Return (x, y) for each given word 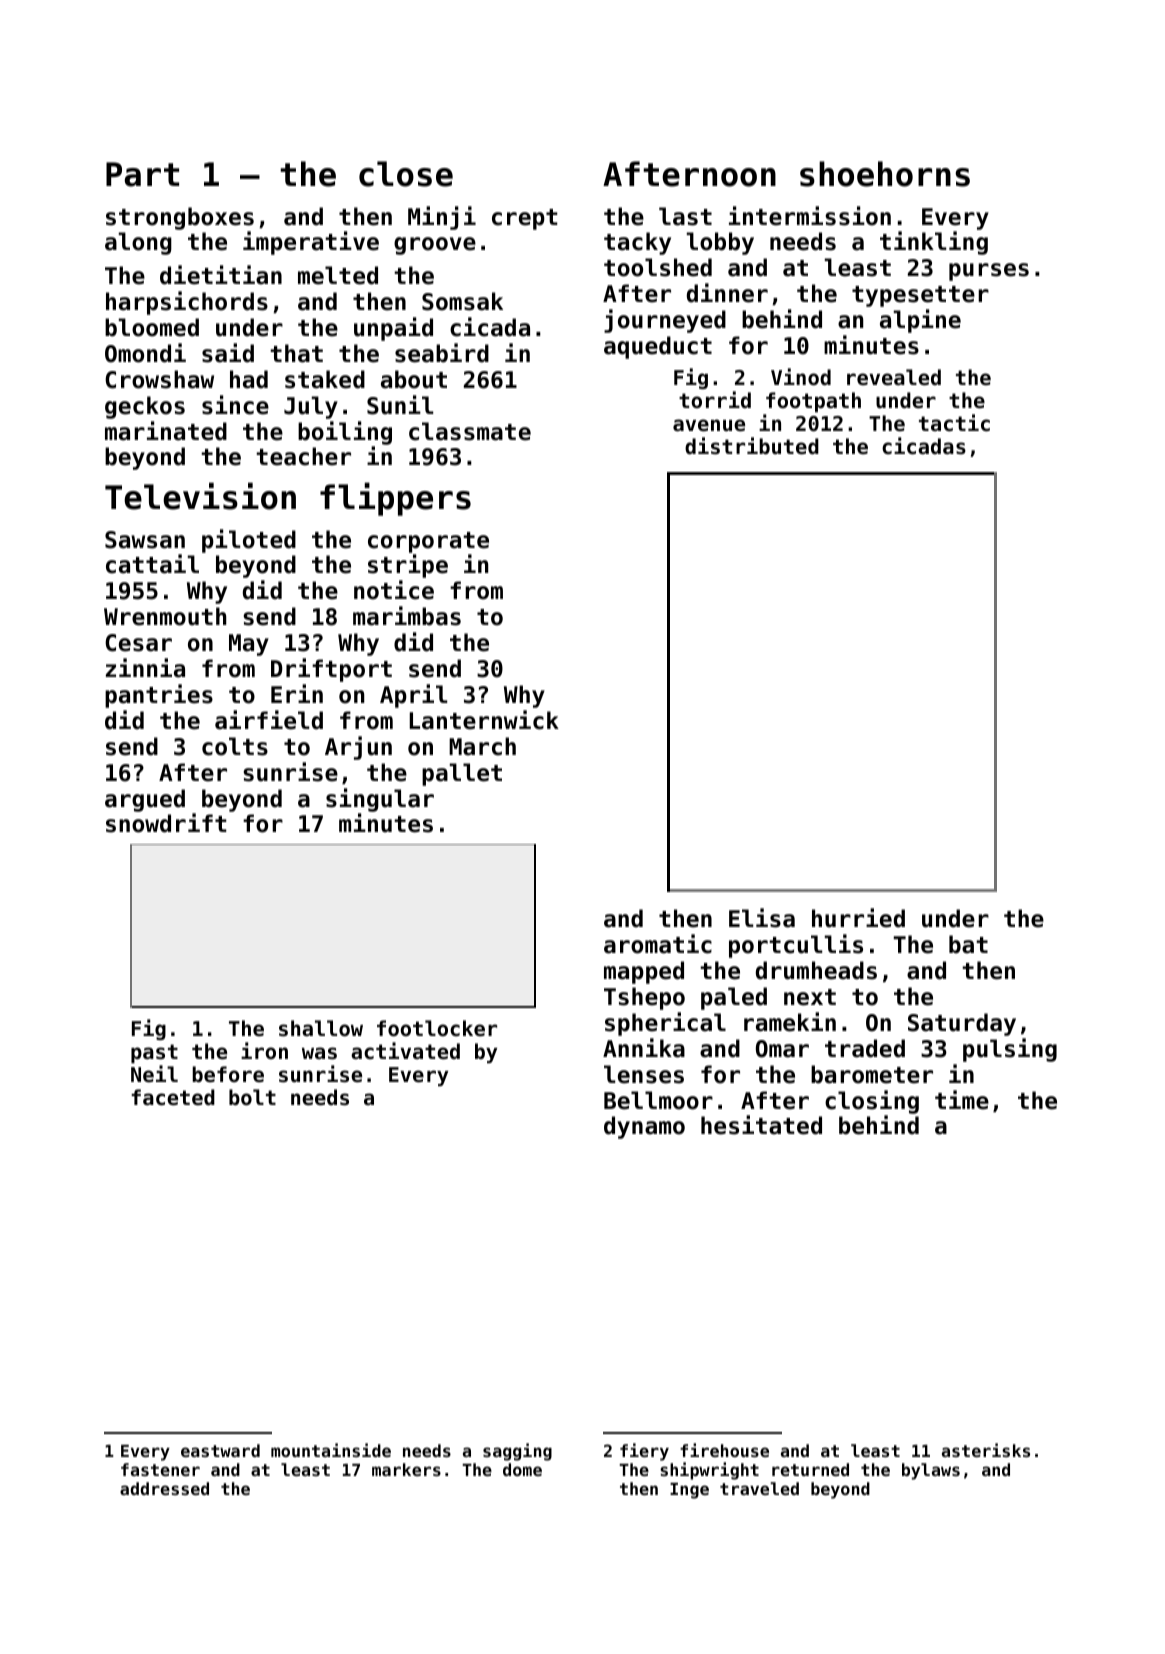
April (413, 696)
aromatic (658, 944)
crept (525, 219)
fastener (160, 1469)
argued (145, 800)
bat (968, 944)
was (319, 1053)
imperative (311, 243)
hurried (858, 918)
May (249, 645)
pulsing (1010, 1050)
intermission (810, 216)
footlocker (437, 1028)
